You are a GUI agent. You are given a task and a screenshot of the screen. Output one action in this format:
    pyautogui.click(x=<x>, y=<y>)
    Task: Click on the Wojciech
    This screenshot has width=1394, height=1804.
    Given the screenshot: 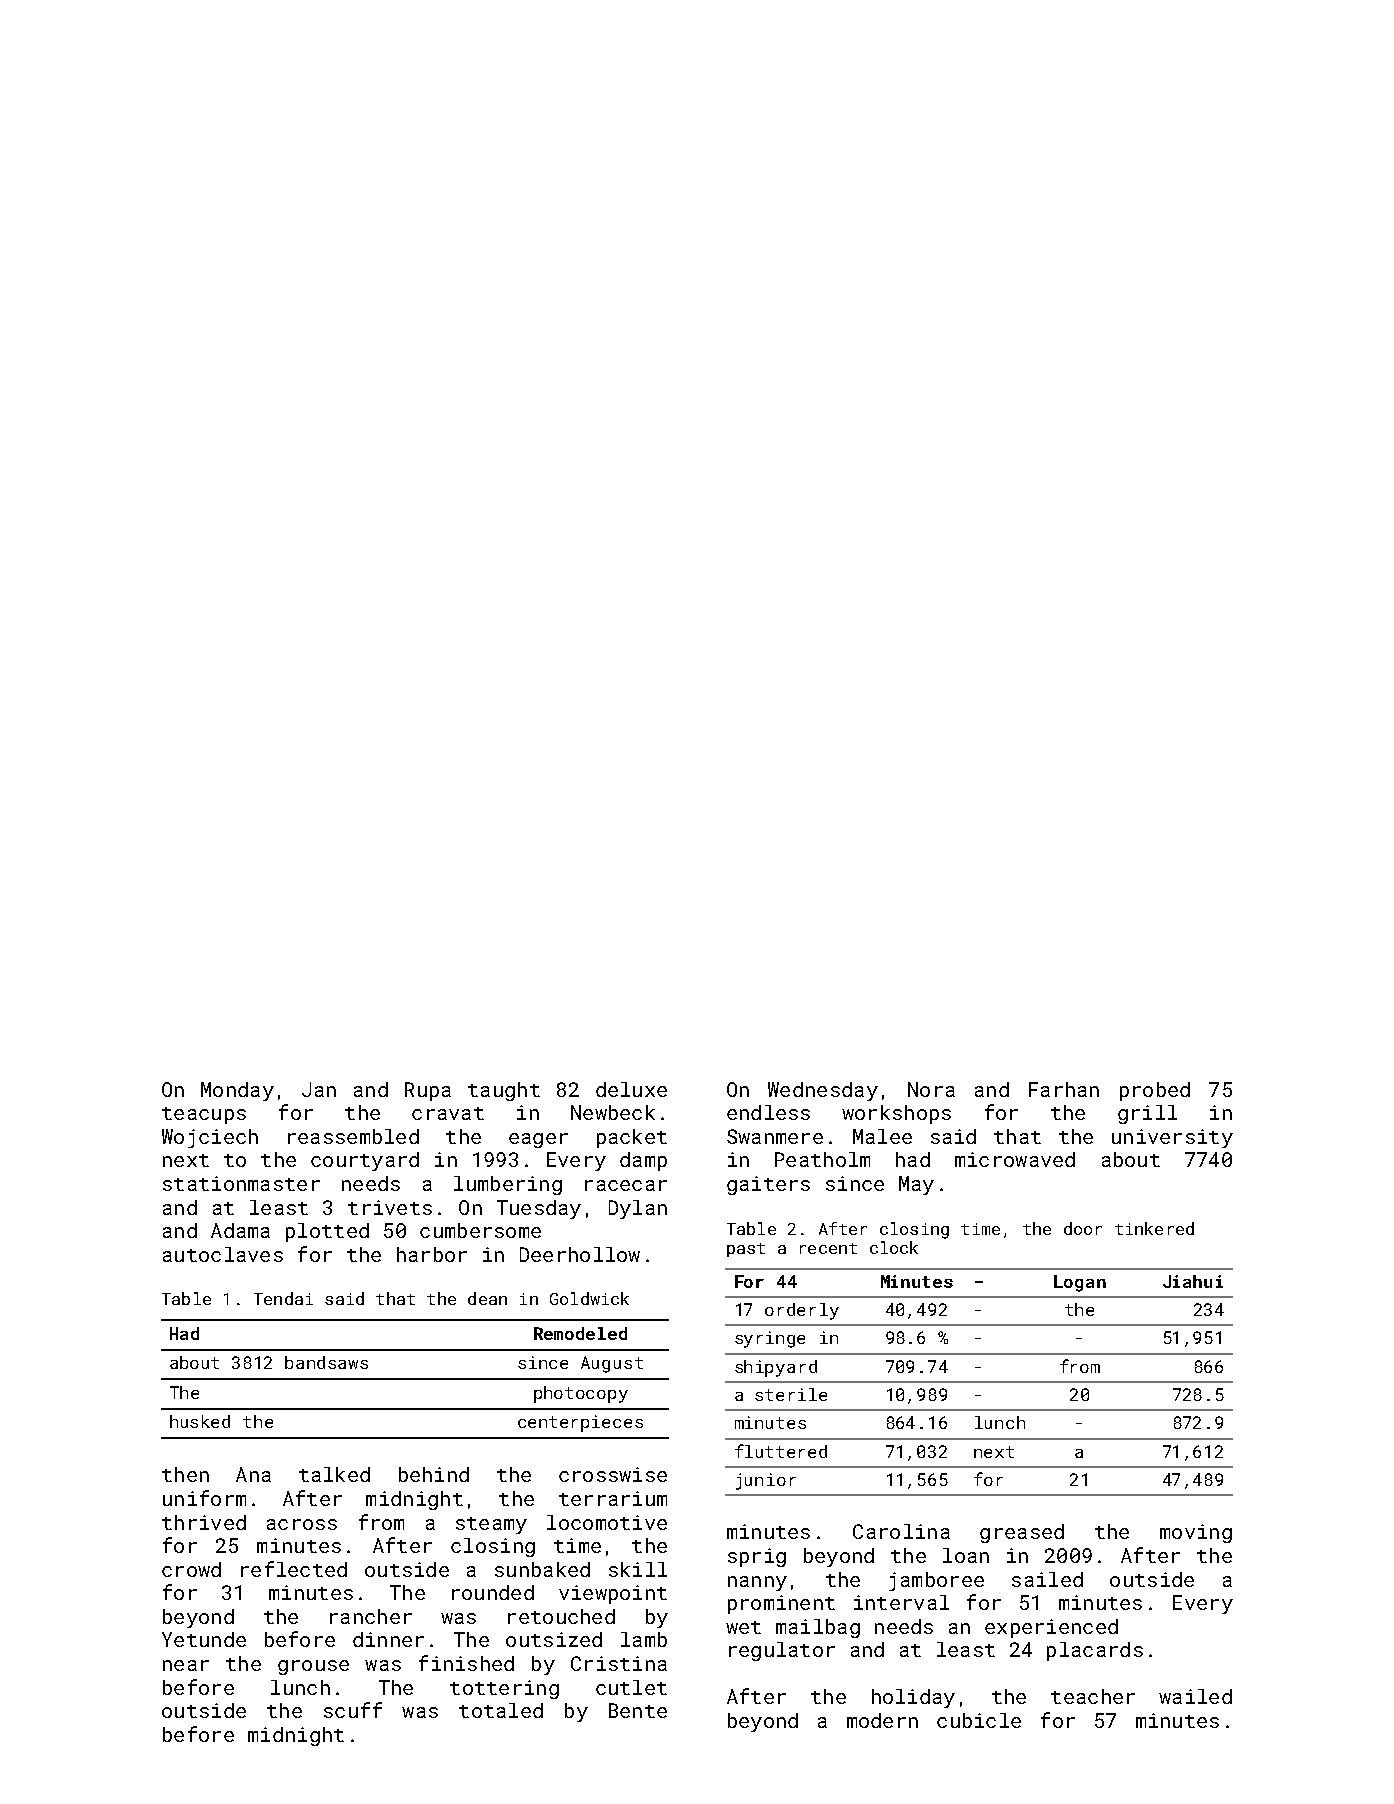 What is the action you would take?
    pyautogui.click(x=210, y=1138)
